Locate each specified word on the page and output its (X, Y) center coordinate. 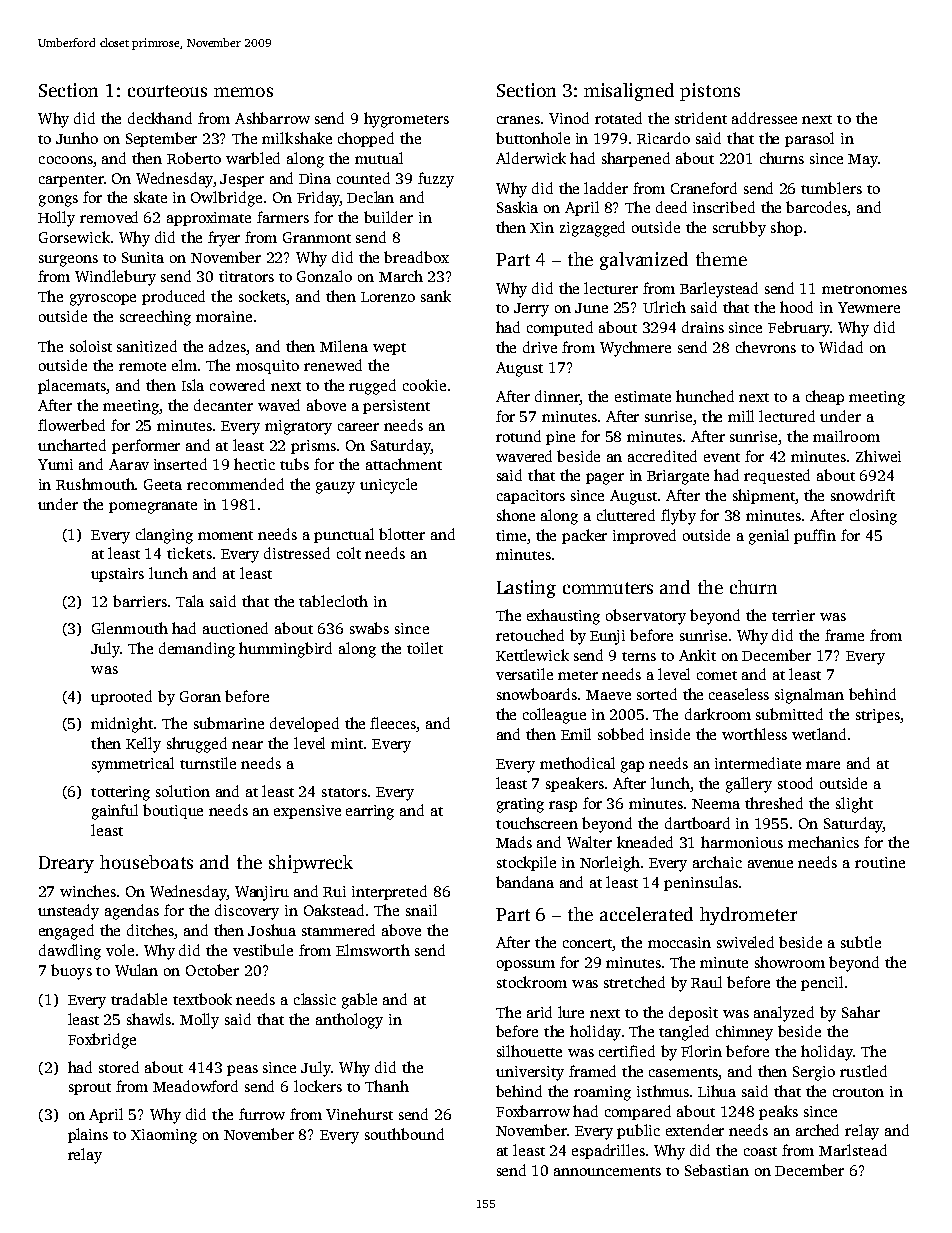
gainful (115, 812)
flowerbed (71, 425)
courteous (167, 91)
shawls (149, 1019)
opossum (526, 965)
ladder (606, 188)
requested (777, 476)
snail (421, 910)
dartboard (697, 823)
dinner (557, 397)
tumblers (831, 188)
